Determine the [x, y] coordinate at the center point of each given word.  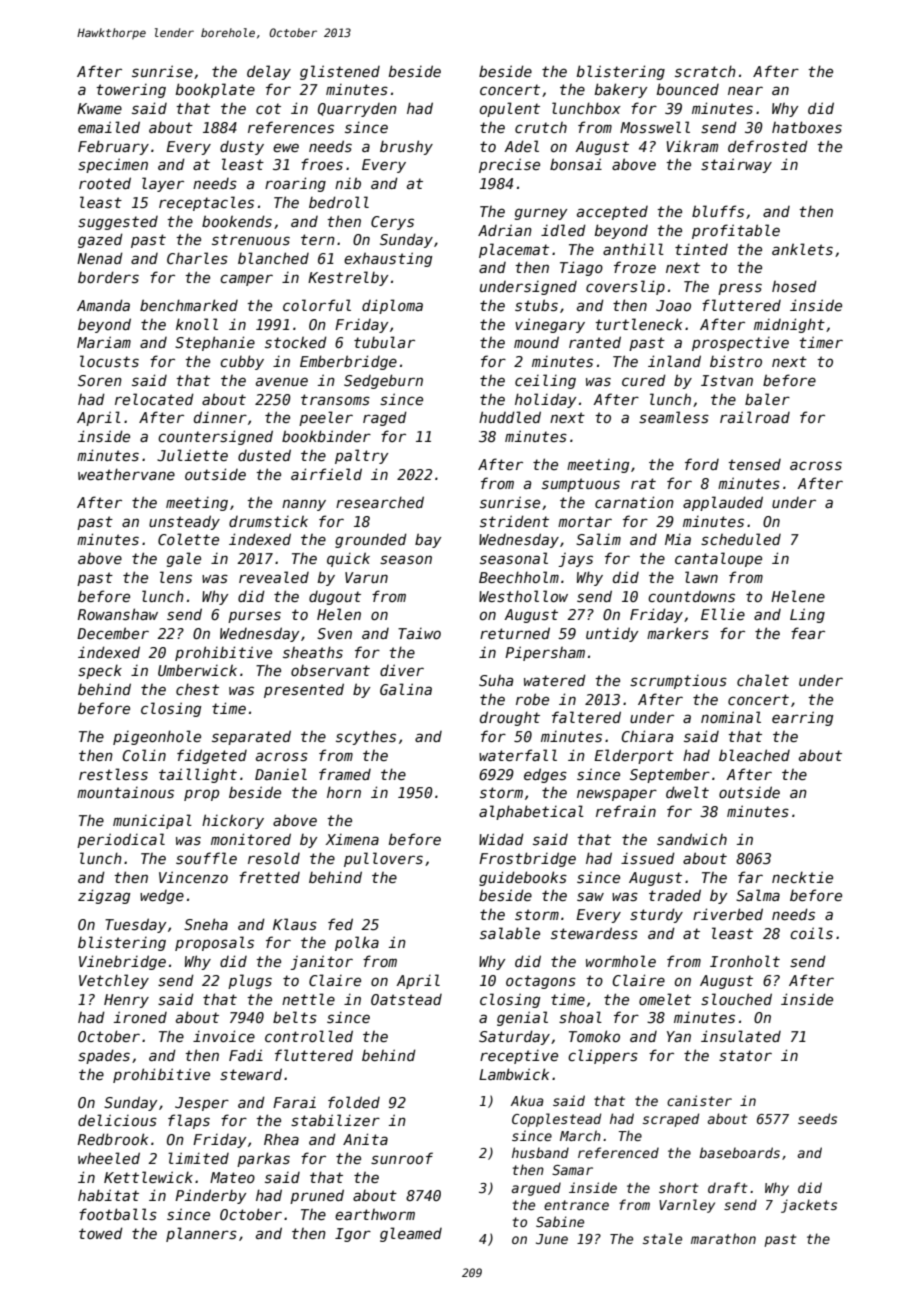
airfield [326, 474]
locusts [109, 361]
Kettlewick [148, 1177]
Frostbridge [527, 859]
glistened [340, 72]
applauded [723, 503]
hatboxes [807, 127]
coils [811, 933]
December [113, 633]
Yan [679, 1036]
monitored [251, 839]
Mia [678, 539]
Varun [366, 577]
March [580, 1135]
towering [131, 91]
